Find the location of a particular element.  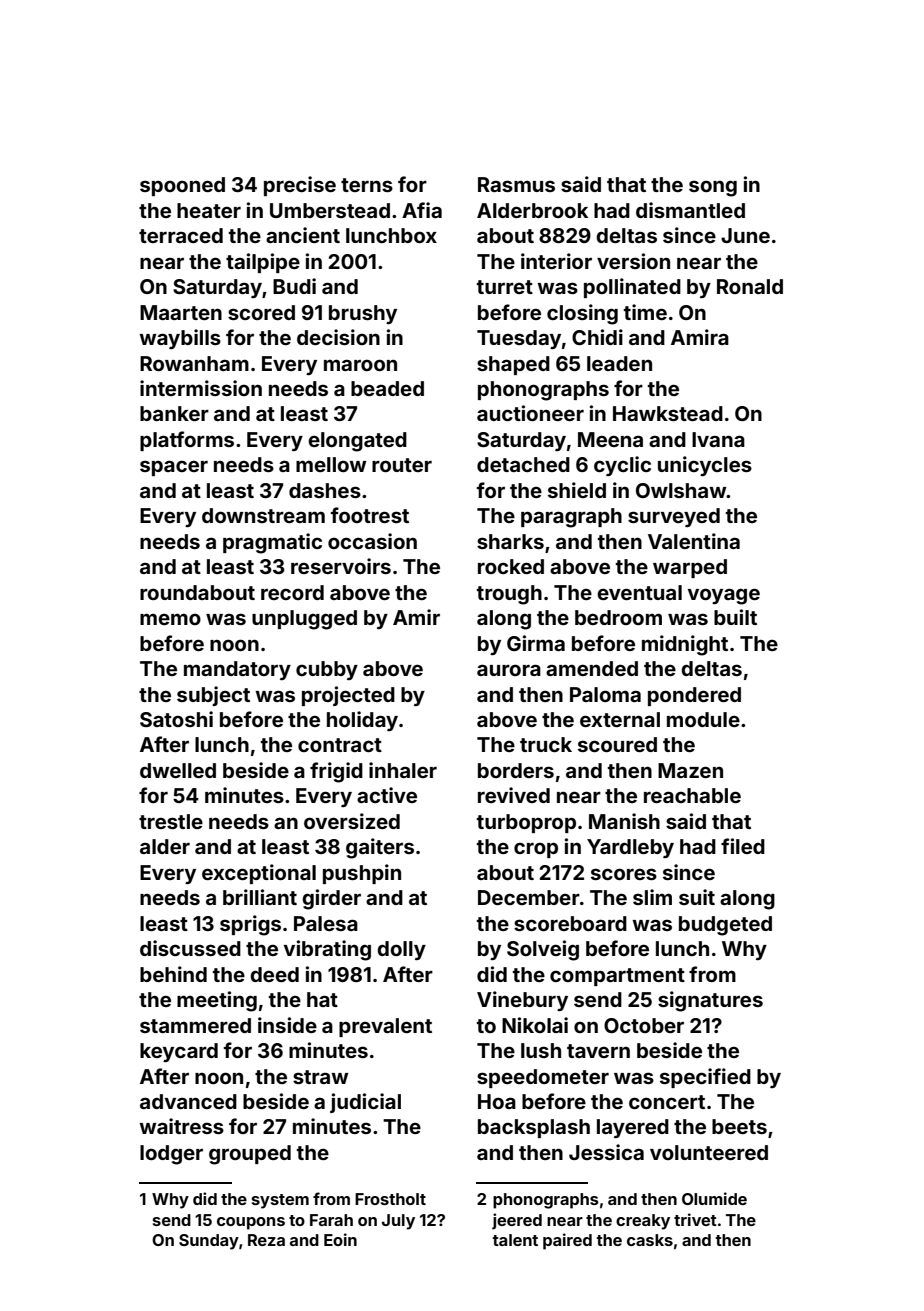

casks is located at coordinates (650, 1240).
